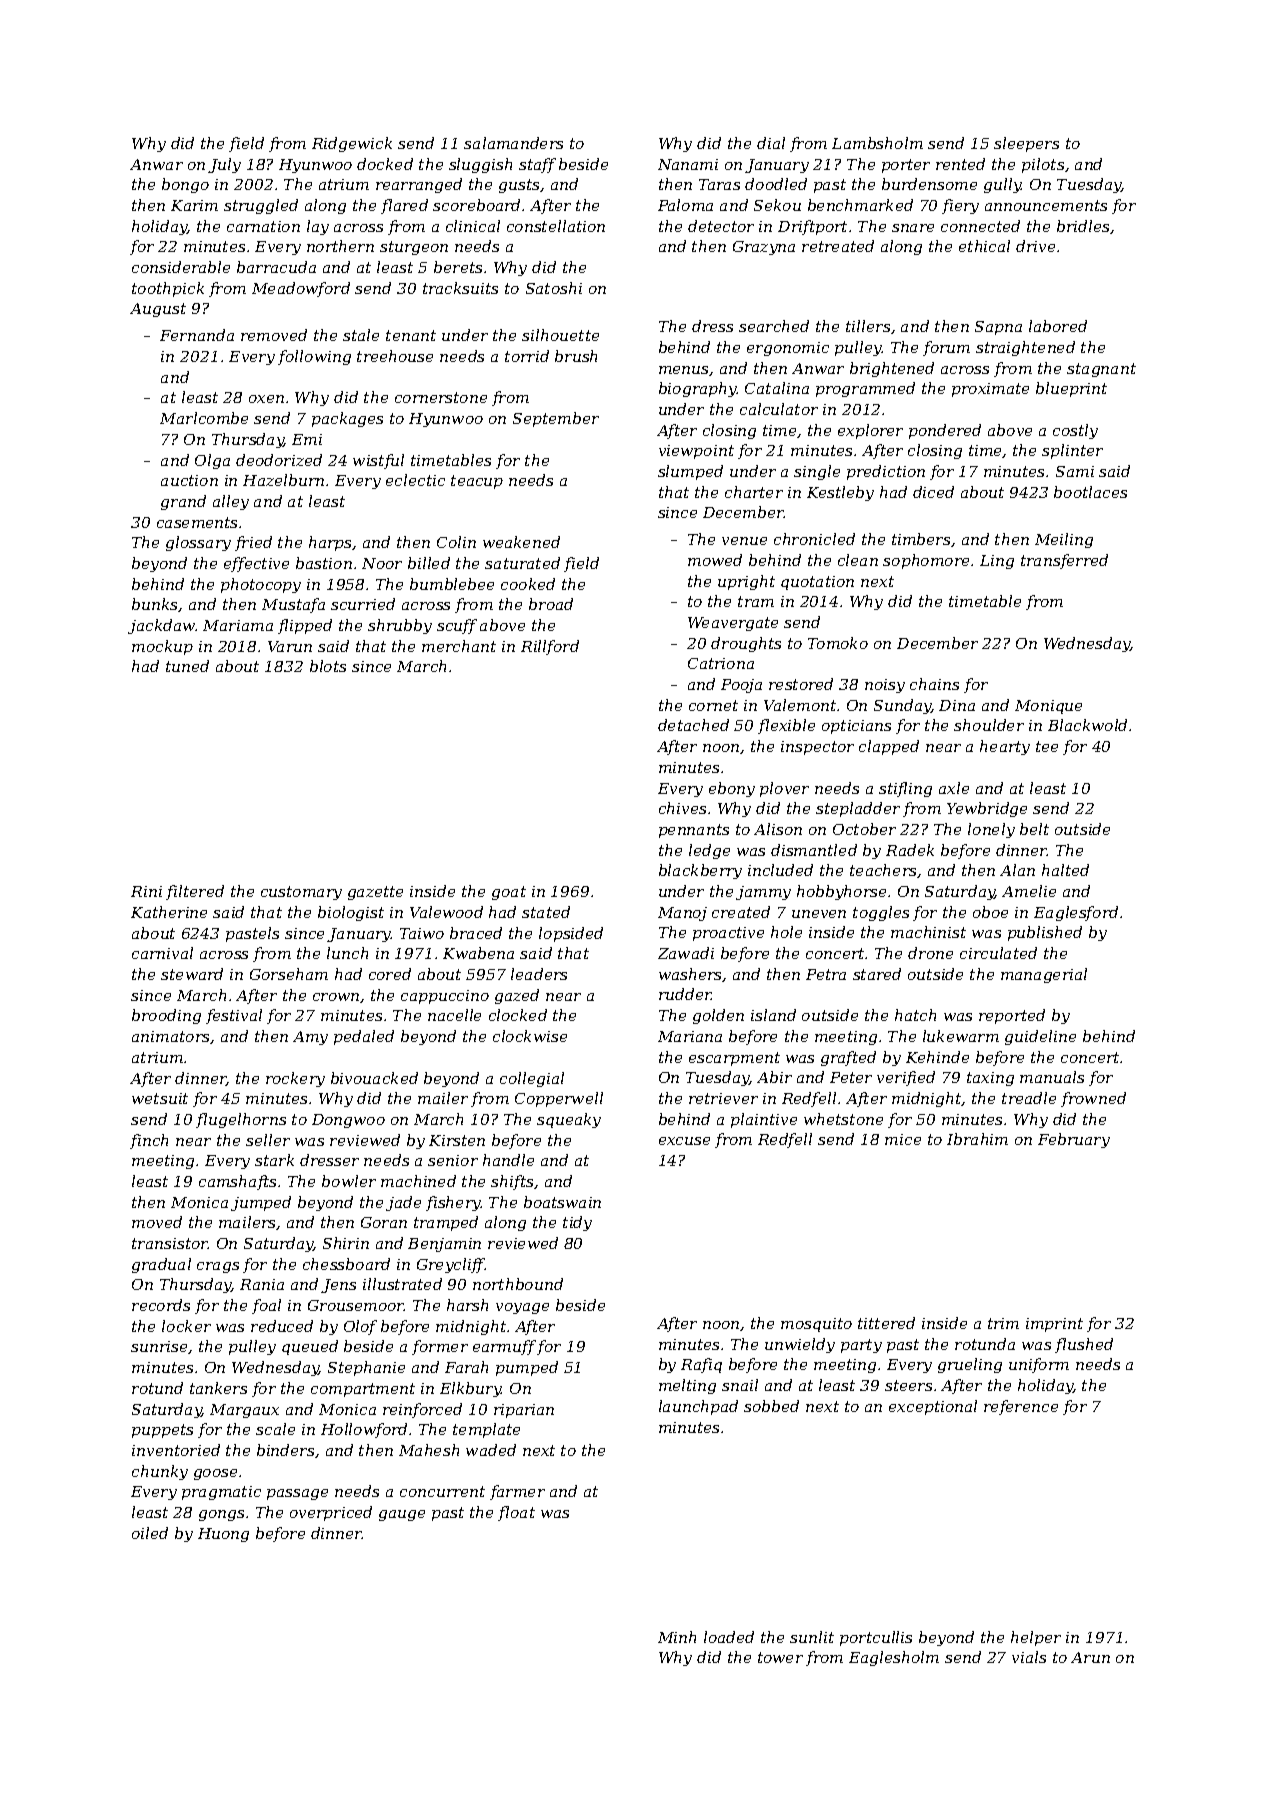  Describe the element at coordinates (868, 326) in the document. I see `tillers` at that location.
